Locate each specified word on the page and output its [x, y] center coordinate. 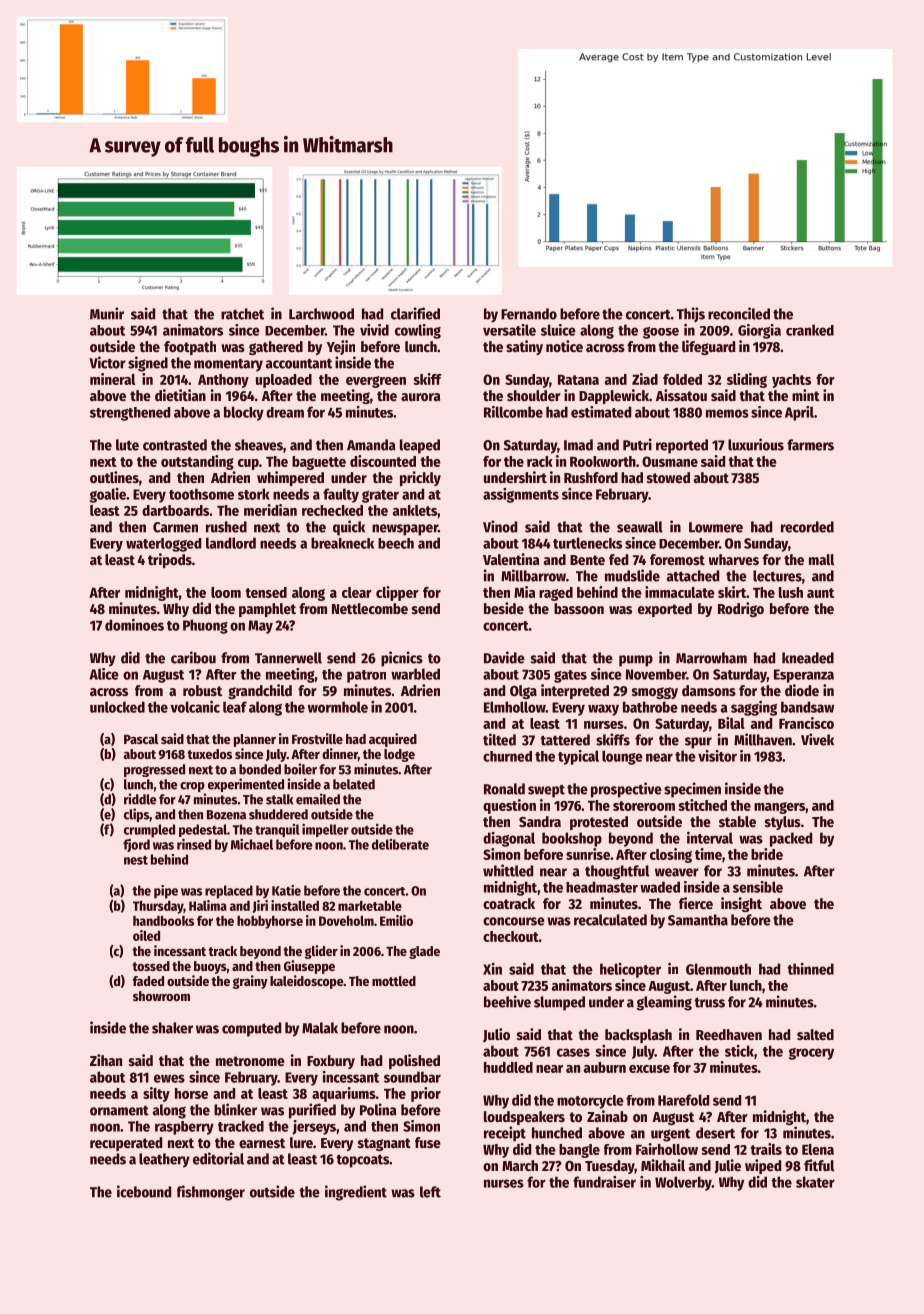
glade [424, 952]
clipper [397, 593]
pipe [166, 892]
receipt [505, 1134]
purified [312, 1111]
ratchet [242, 314]
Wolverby [683, 1183]
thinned [810, 969]
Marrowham [711, 658]
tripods [170, 560]
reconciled [739, 313]
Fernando [529, 314]
